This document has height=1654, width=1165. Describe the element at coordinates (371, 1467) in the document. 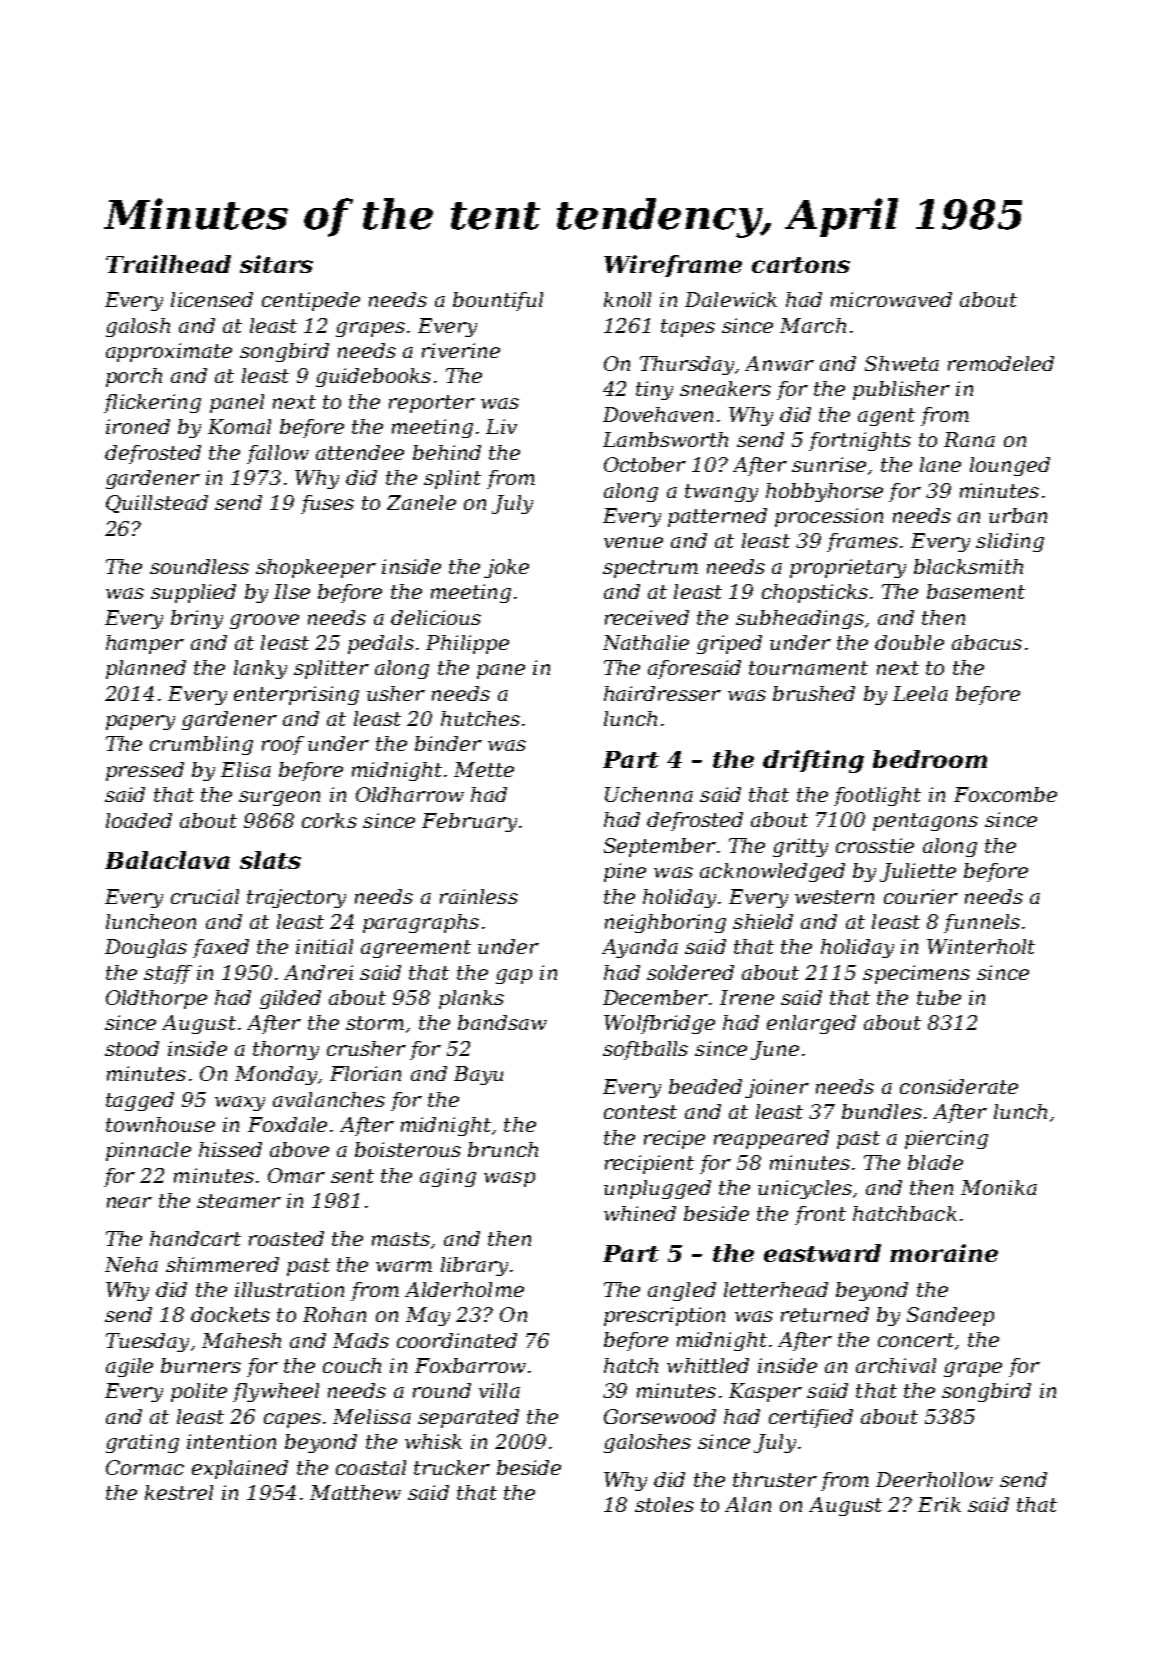

I see `coastal` at that location.
